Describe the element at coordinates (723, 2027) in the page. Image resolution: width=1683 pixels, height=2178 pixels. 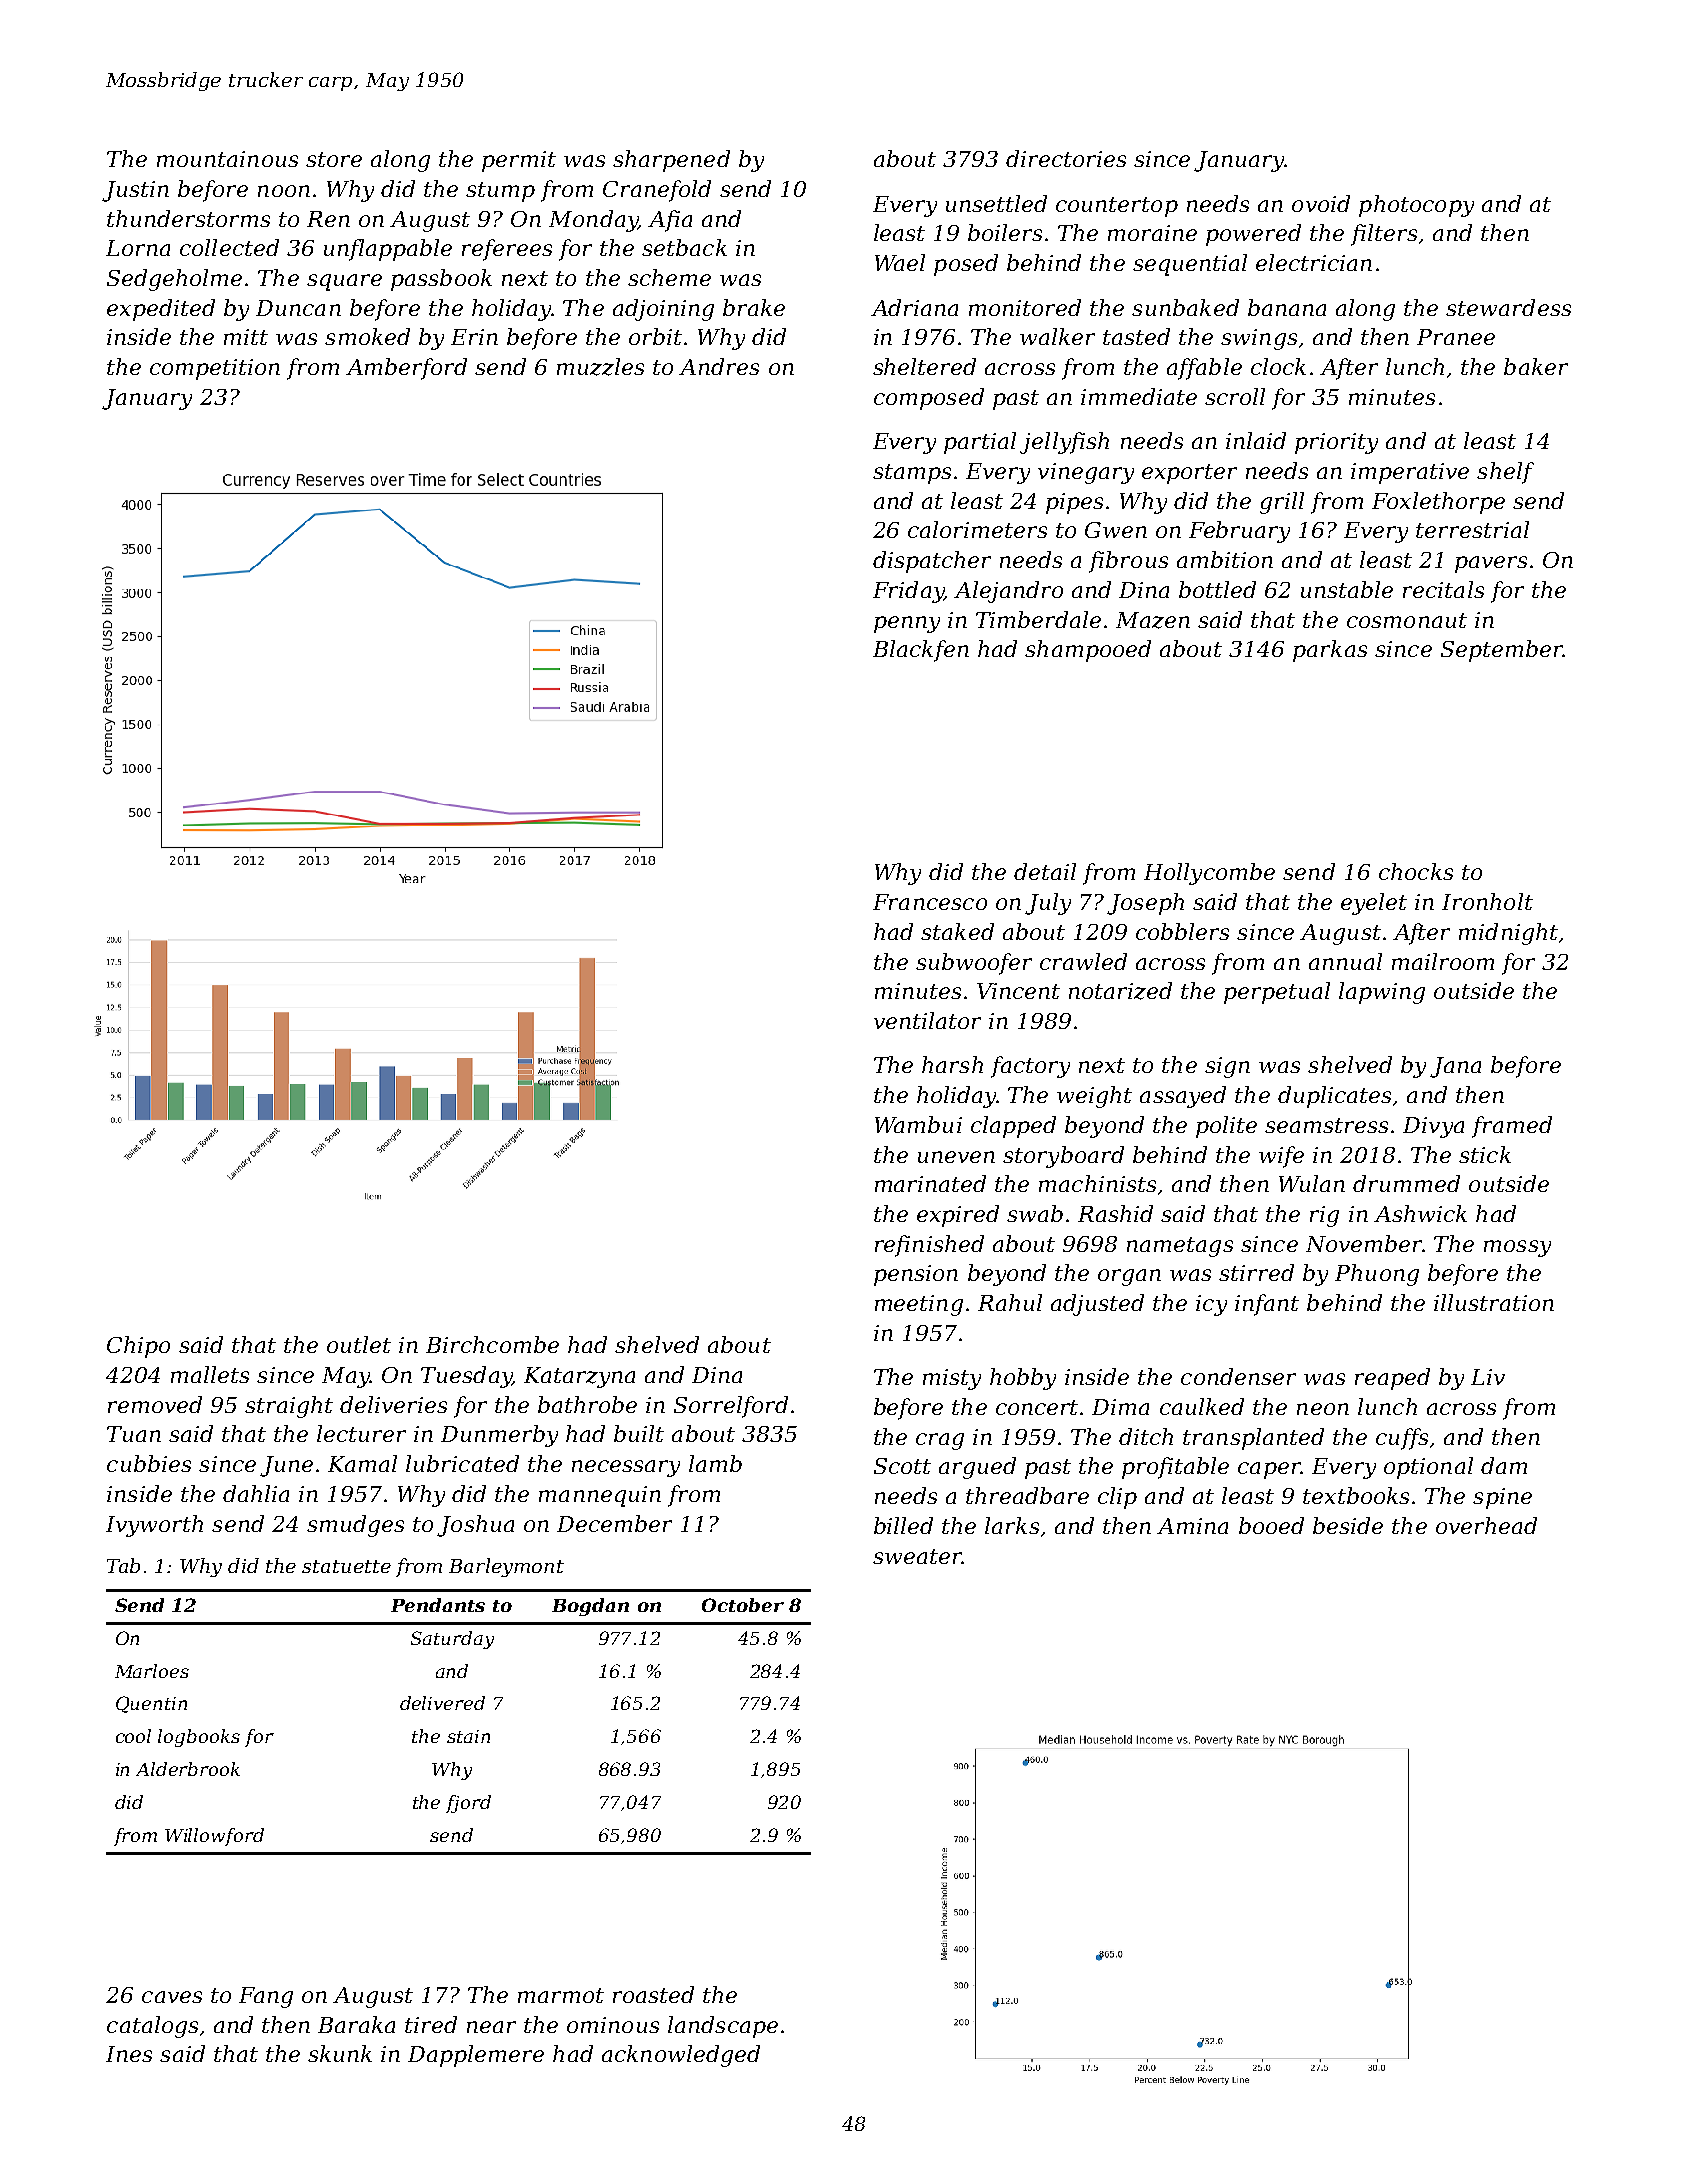
I see `landscape` at that location.
